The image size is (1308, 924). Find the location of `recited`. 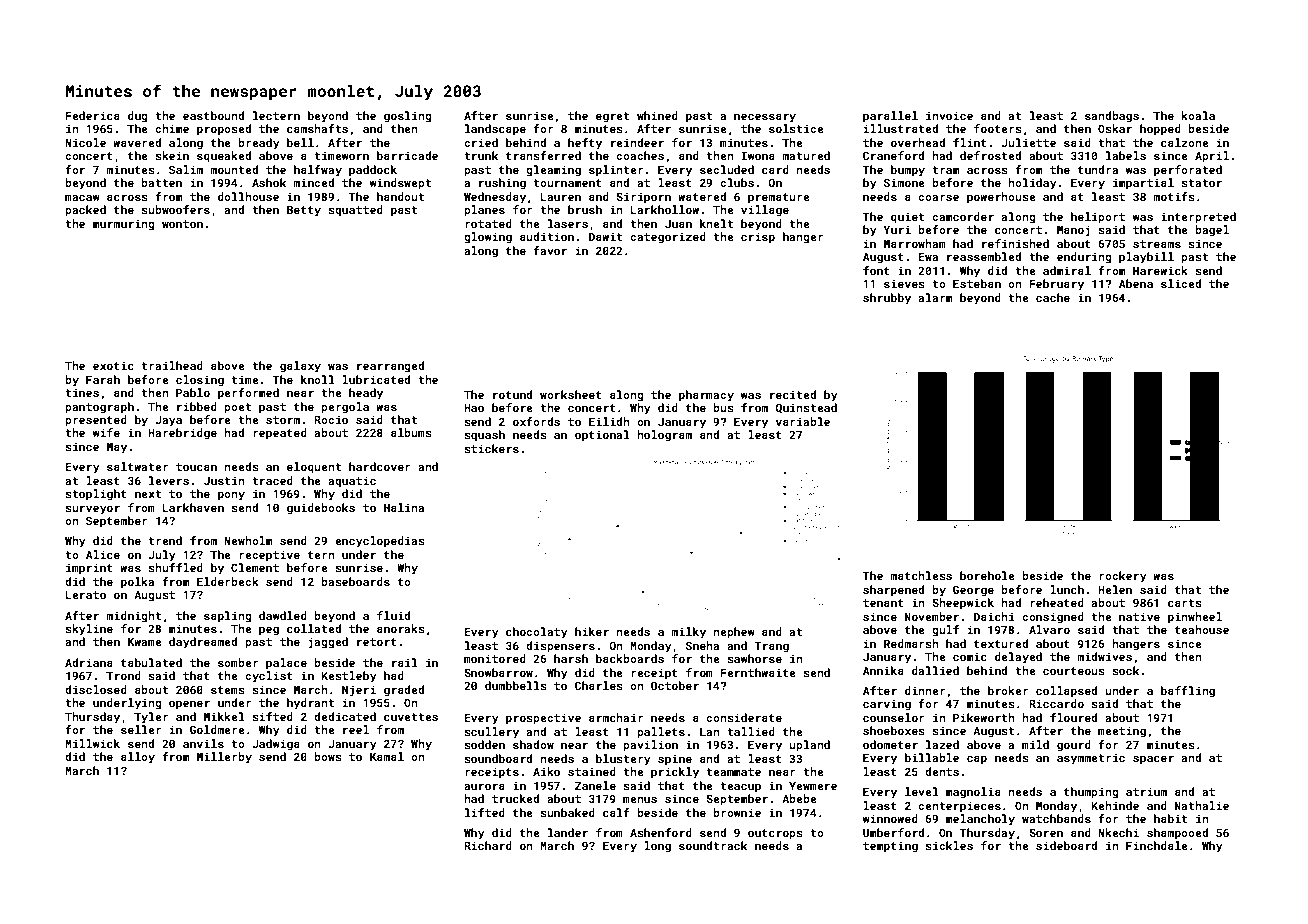

recited is located at coordinates (793, 394).
